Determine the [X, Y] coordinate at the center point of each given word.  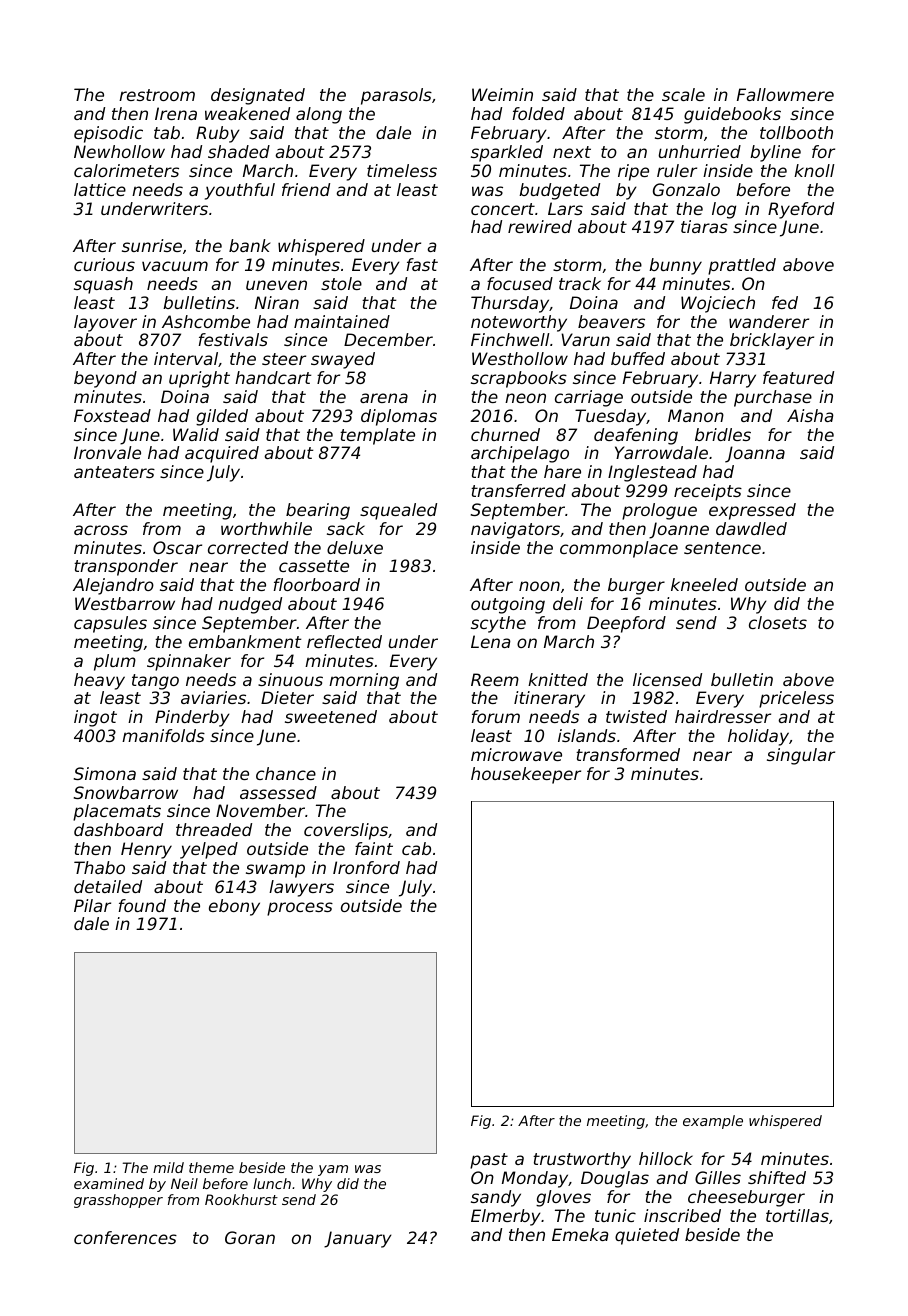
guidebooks [732, 115]
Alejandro [113, 586]
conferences [125, 1237]
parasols [396, 96]
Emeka [580, 1234]
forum [496, 716]
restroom [157, 95]
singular [801, 756]
